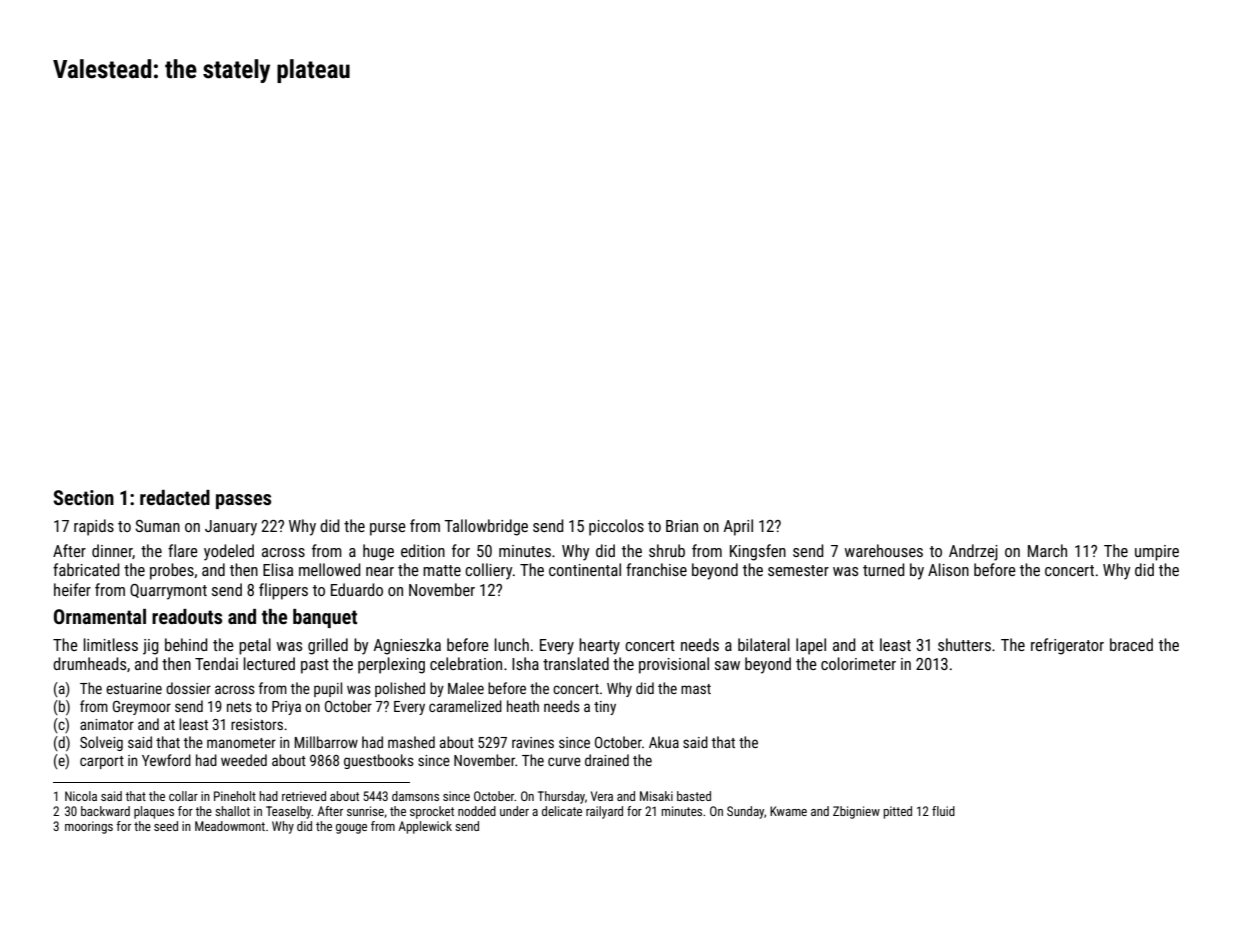  I want to click on redacted, so click(175, 497).
